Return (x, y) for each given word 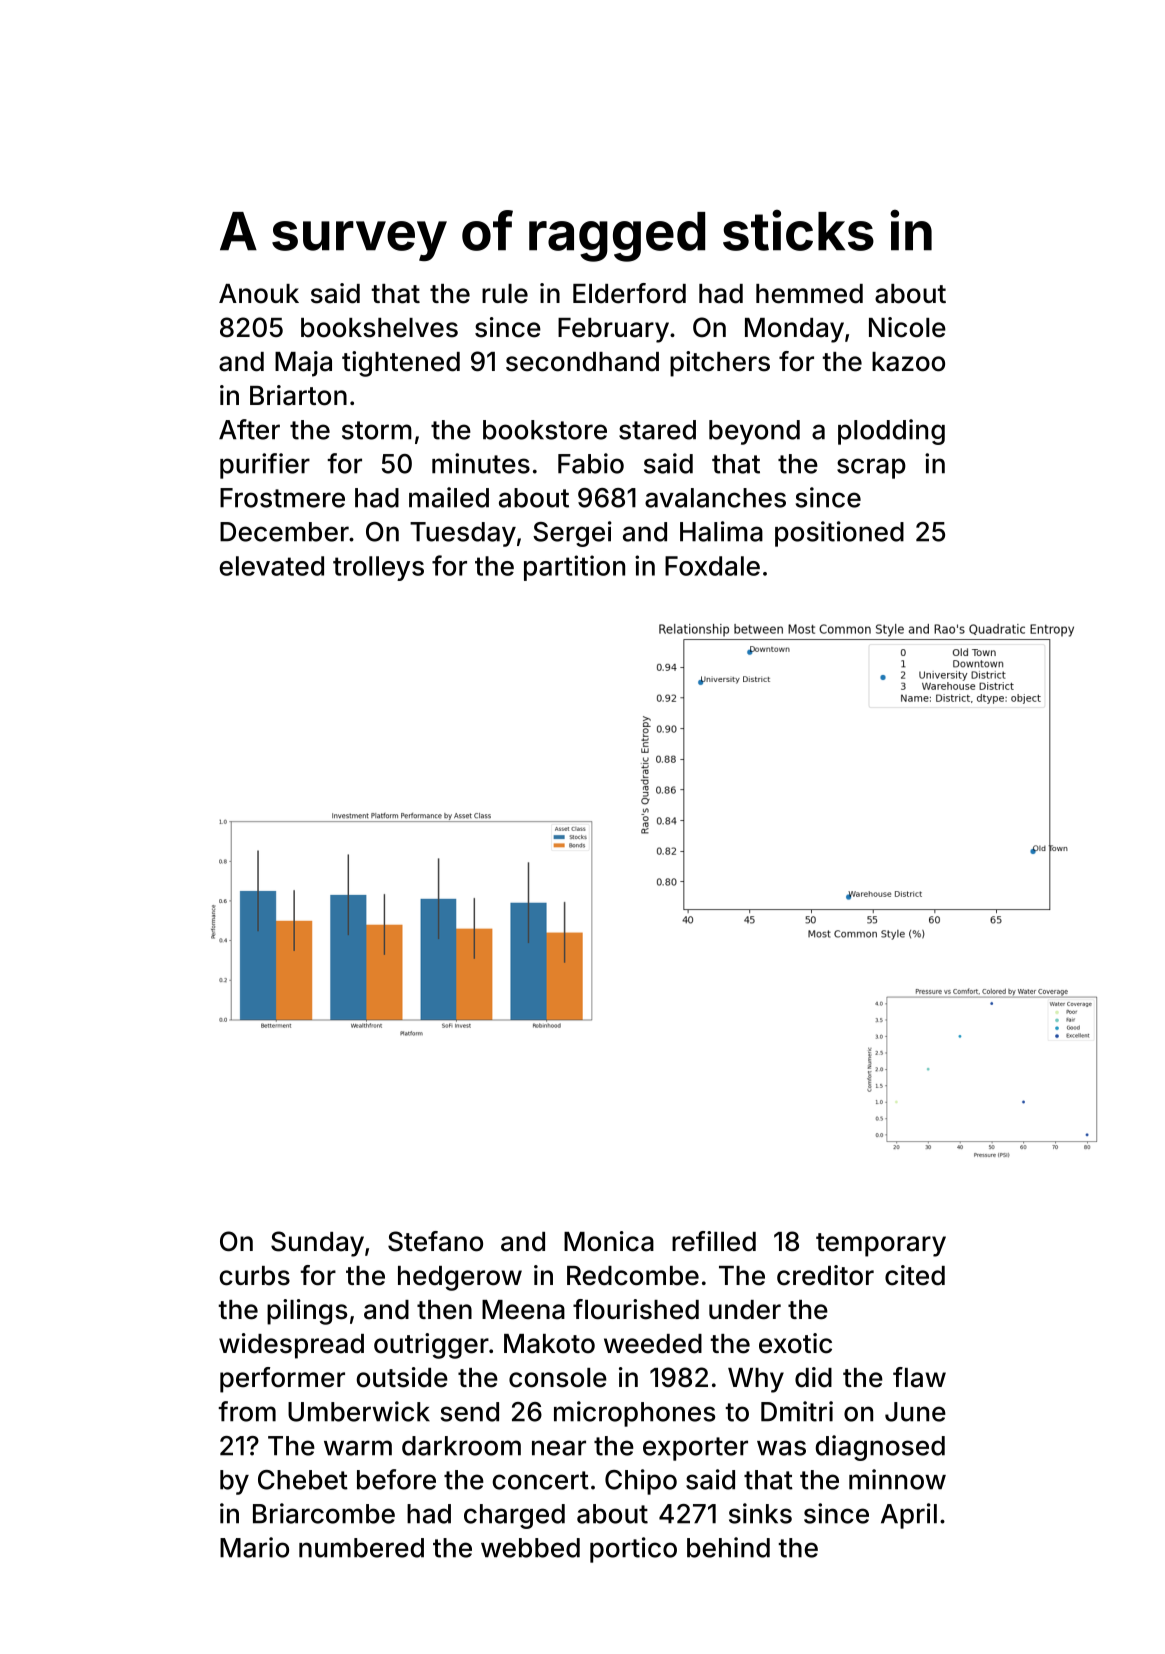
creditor (825, 1275)
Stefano (435, 1241)
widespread (291, 1346)
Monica (609, 1241)
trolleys (378, 568)
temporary (881, 1245)
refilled (714, 1241)
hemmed (809, 294)
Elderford (629, 293)
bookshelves (379, 328)
